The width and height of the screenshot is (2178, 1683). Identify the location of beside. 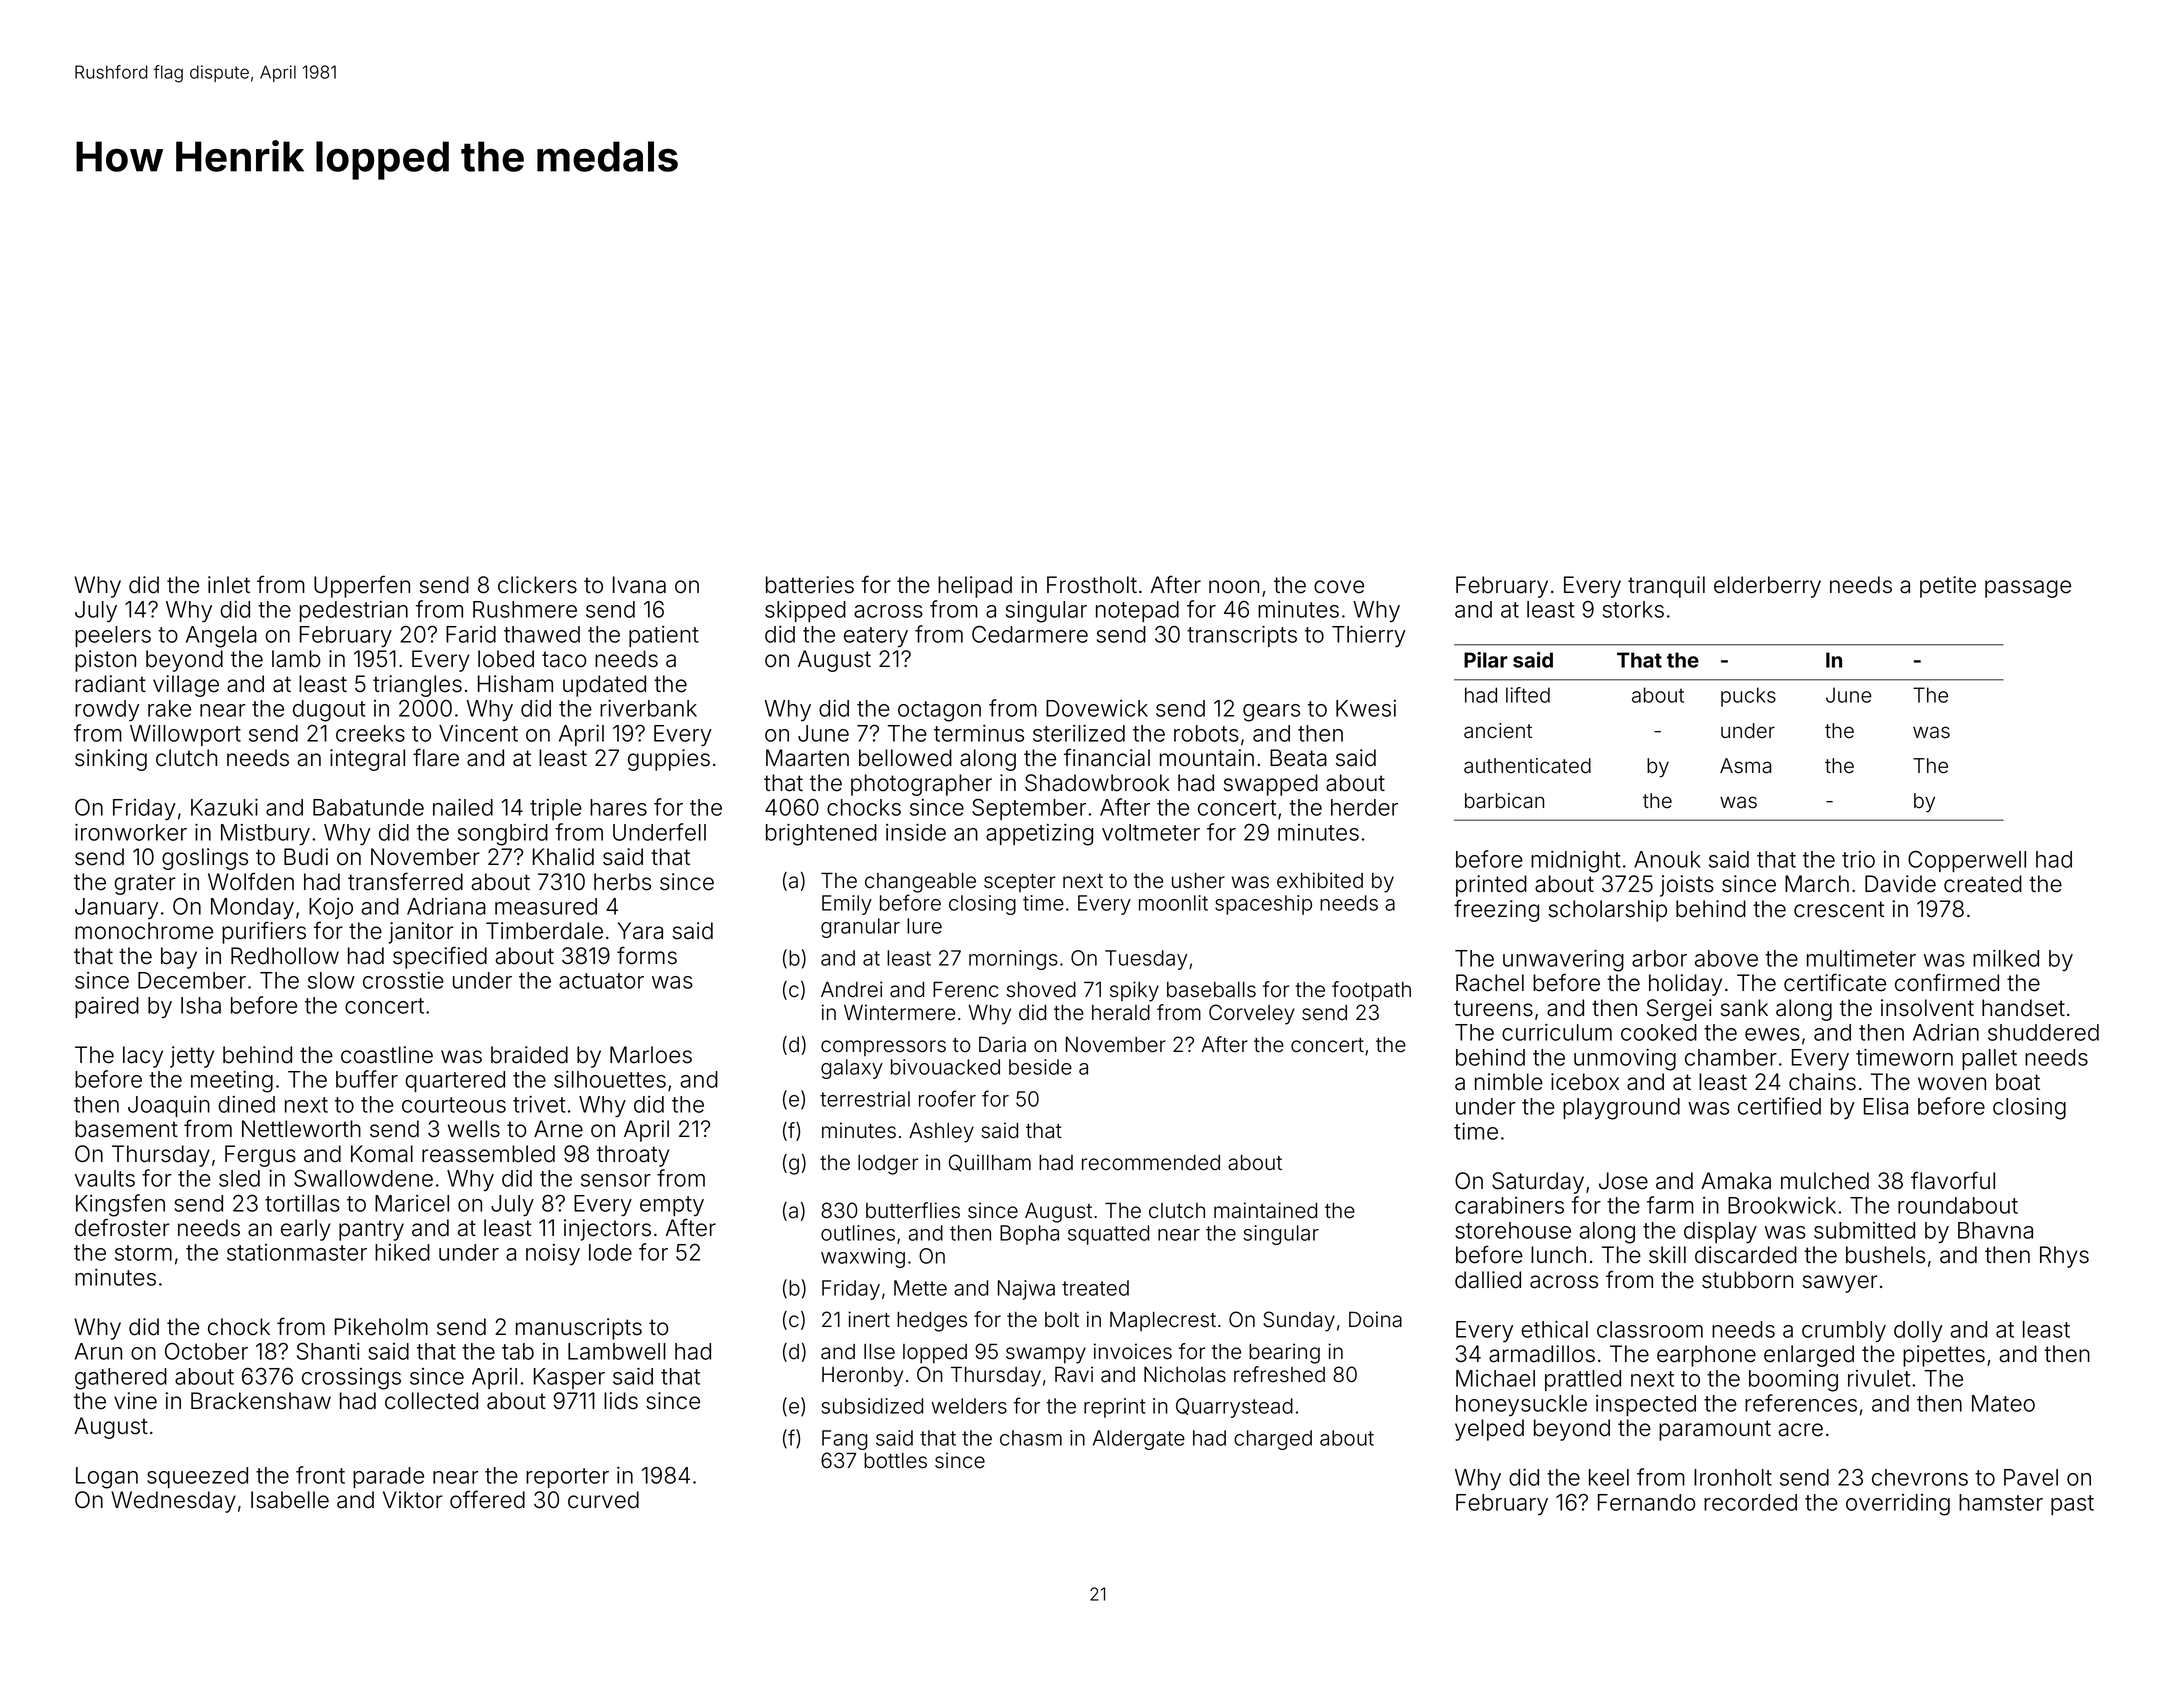
(1040, 1067).
